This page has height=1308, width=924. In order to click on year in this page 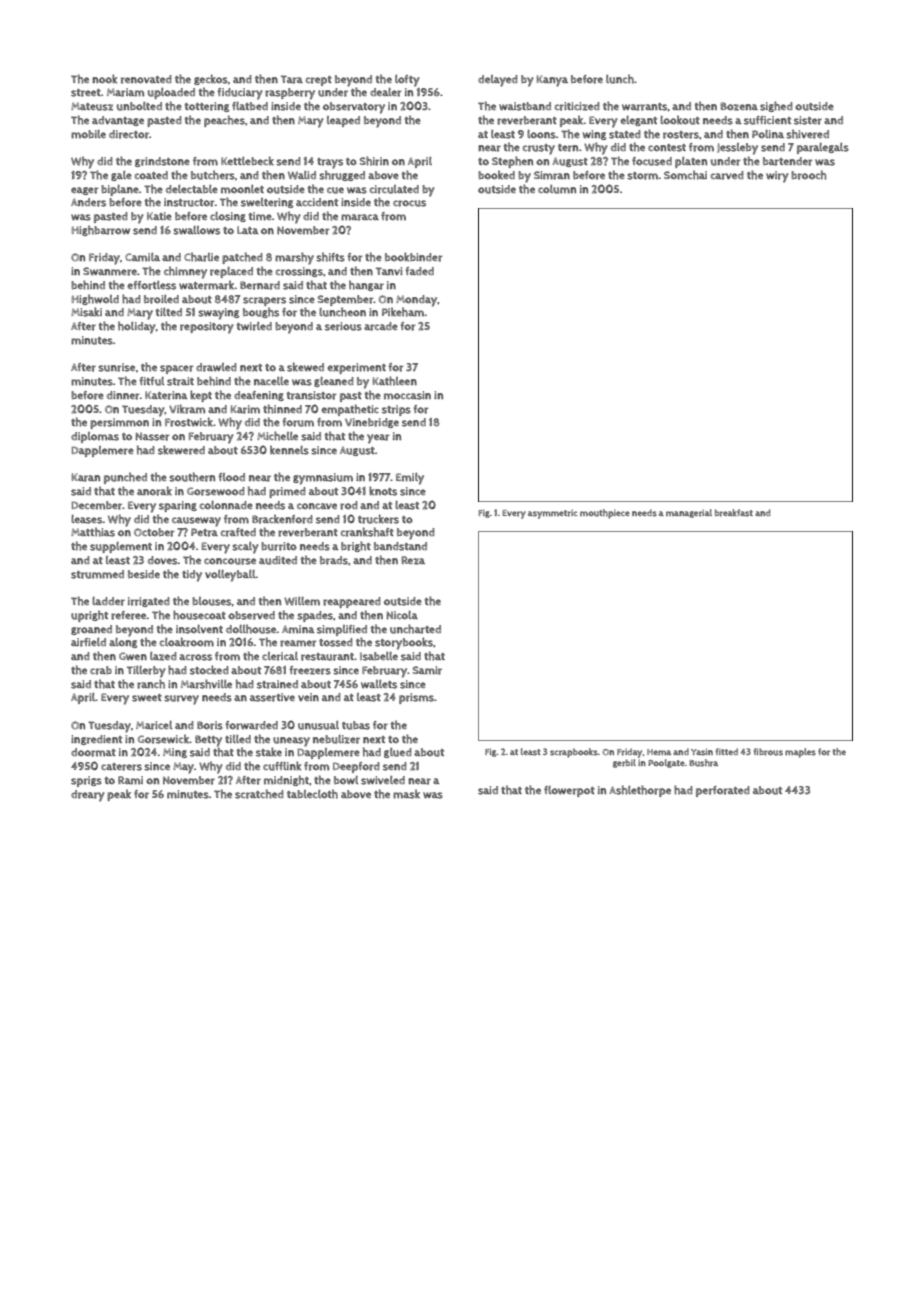, I will do `click(378, 439)`.
